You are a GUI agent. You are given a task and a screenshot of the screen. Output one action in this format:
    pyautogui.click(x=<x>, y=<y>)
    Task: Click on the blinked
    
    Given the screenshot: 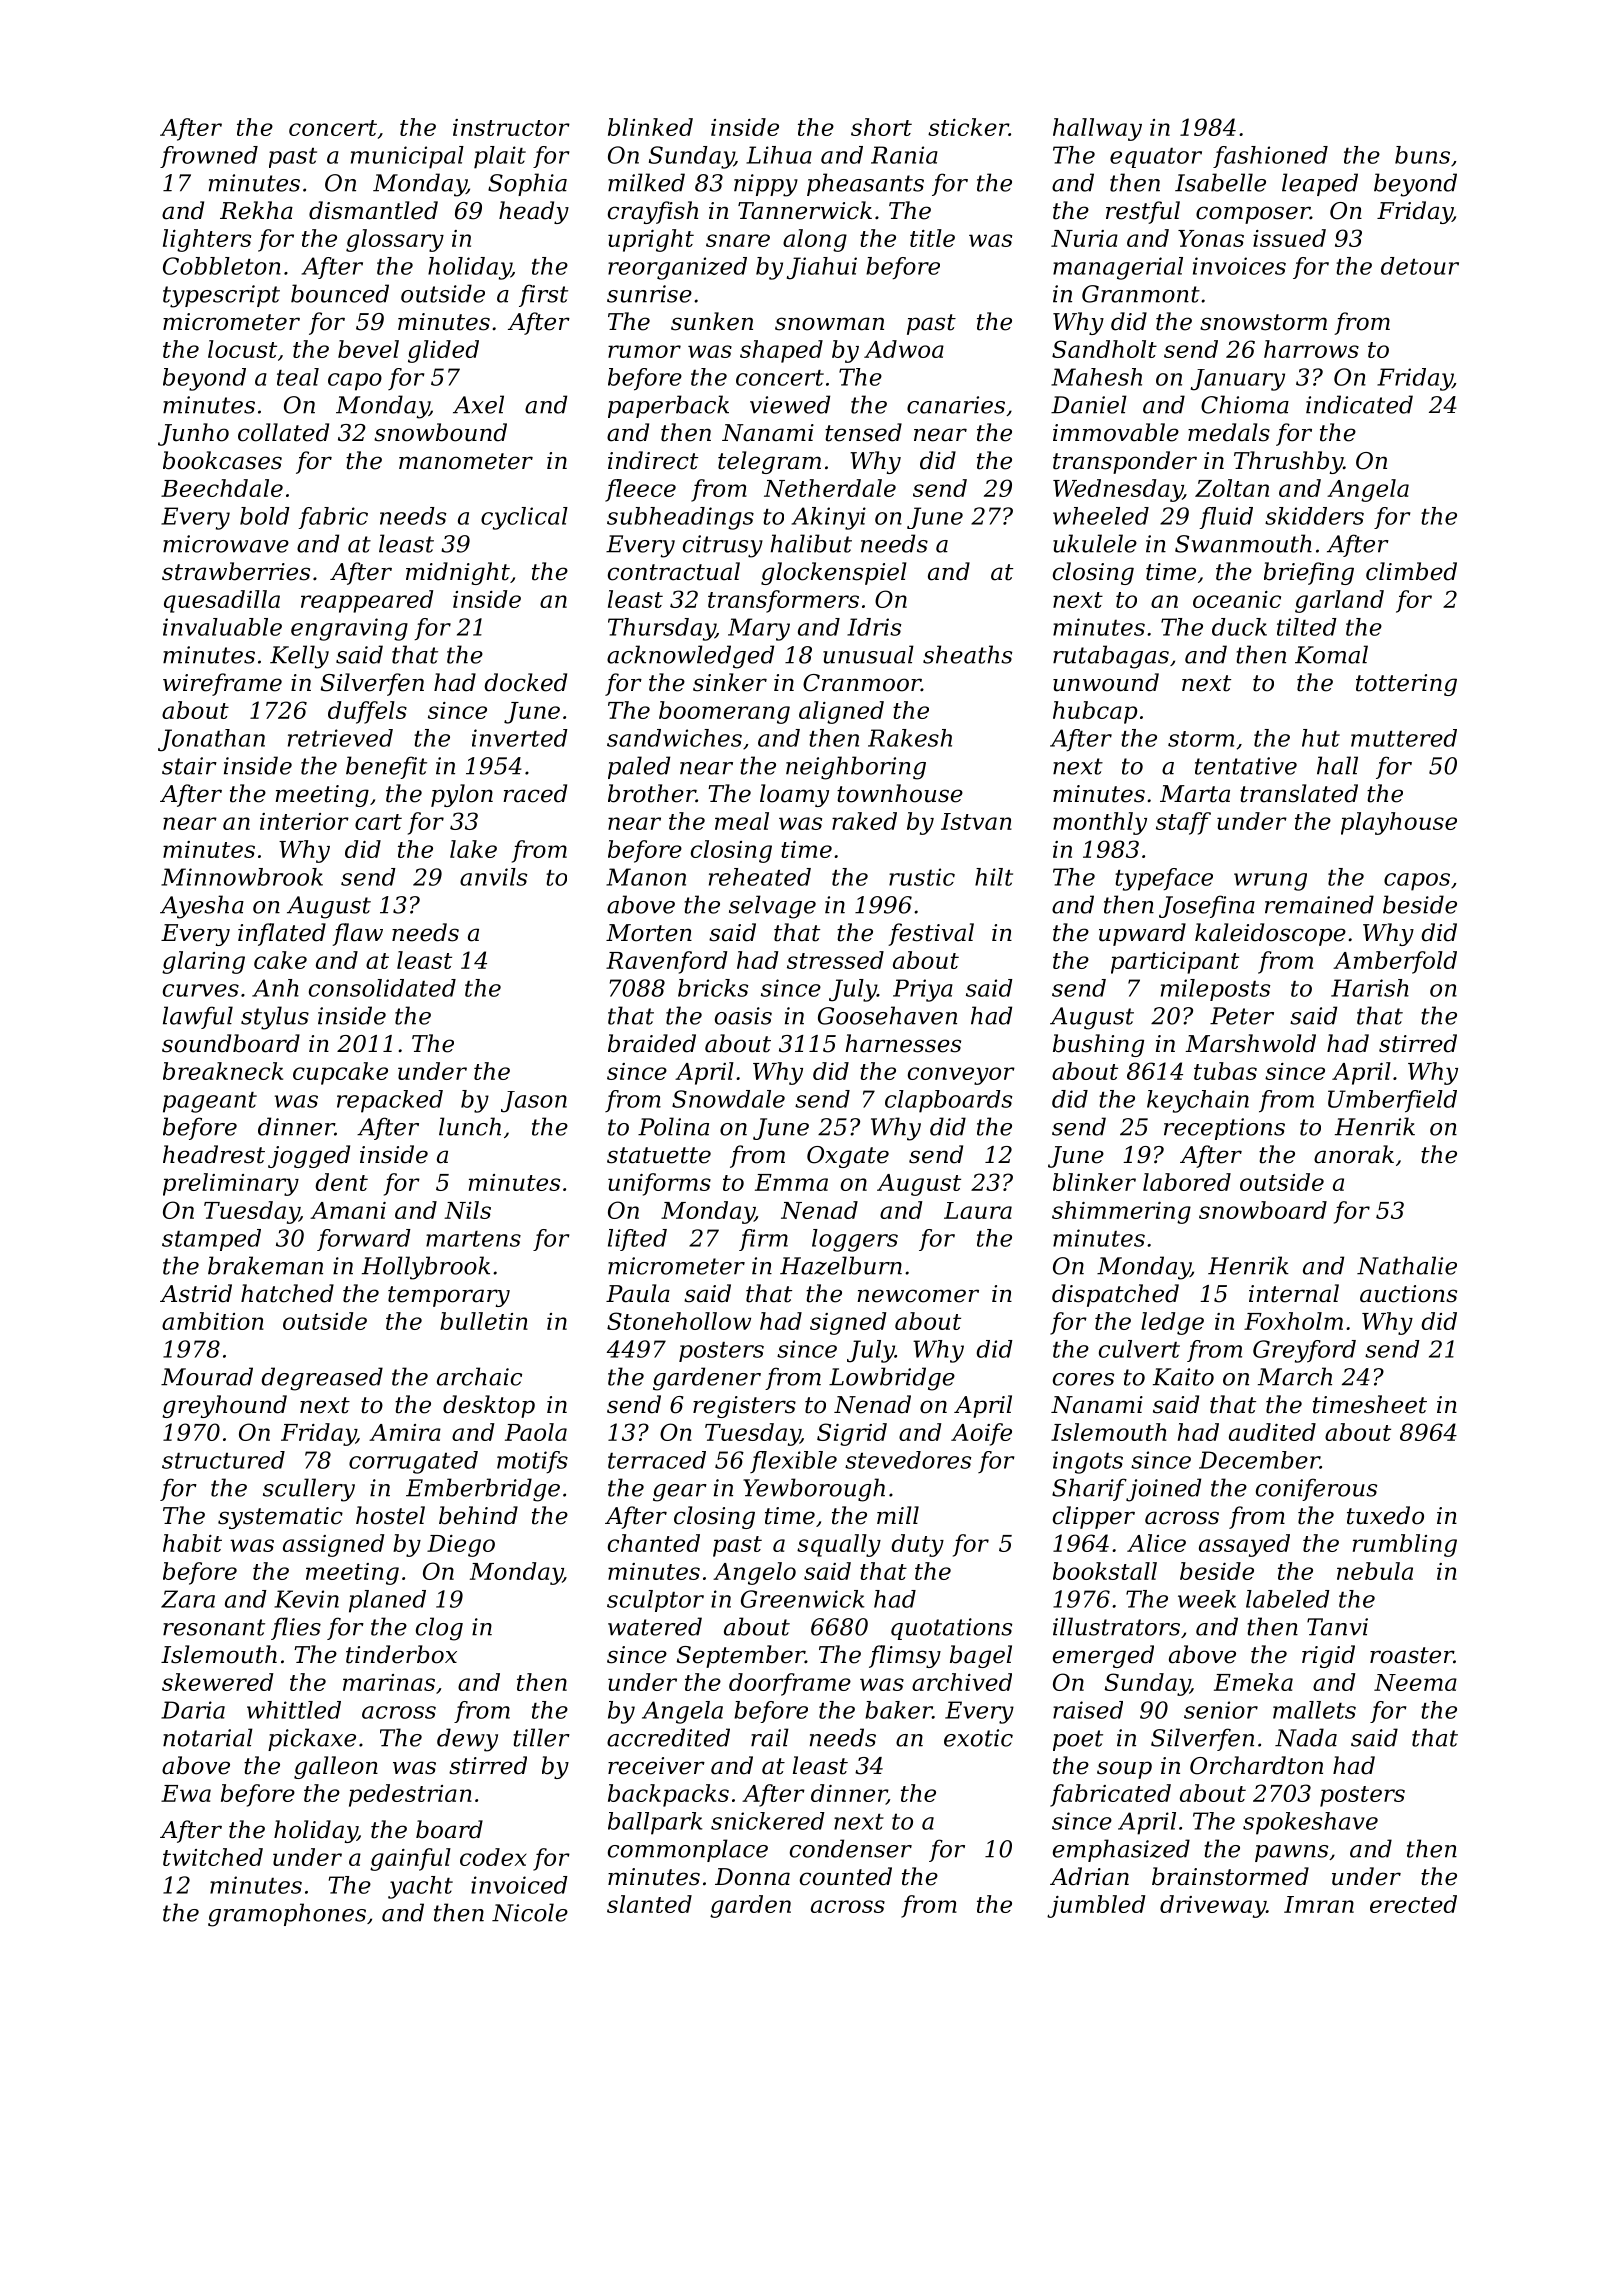 What is the action you would take?
    pyautogui.click(x=650, y=127)
